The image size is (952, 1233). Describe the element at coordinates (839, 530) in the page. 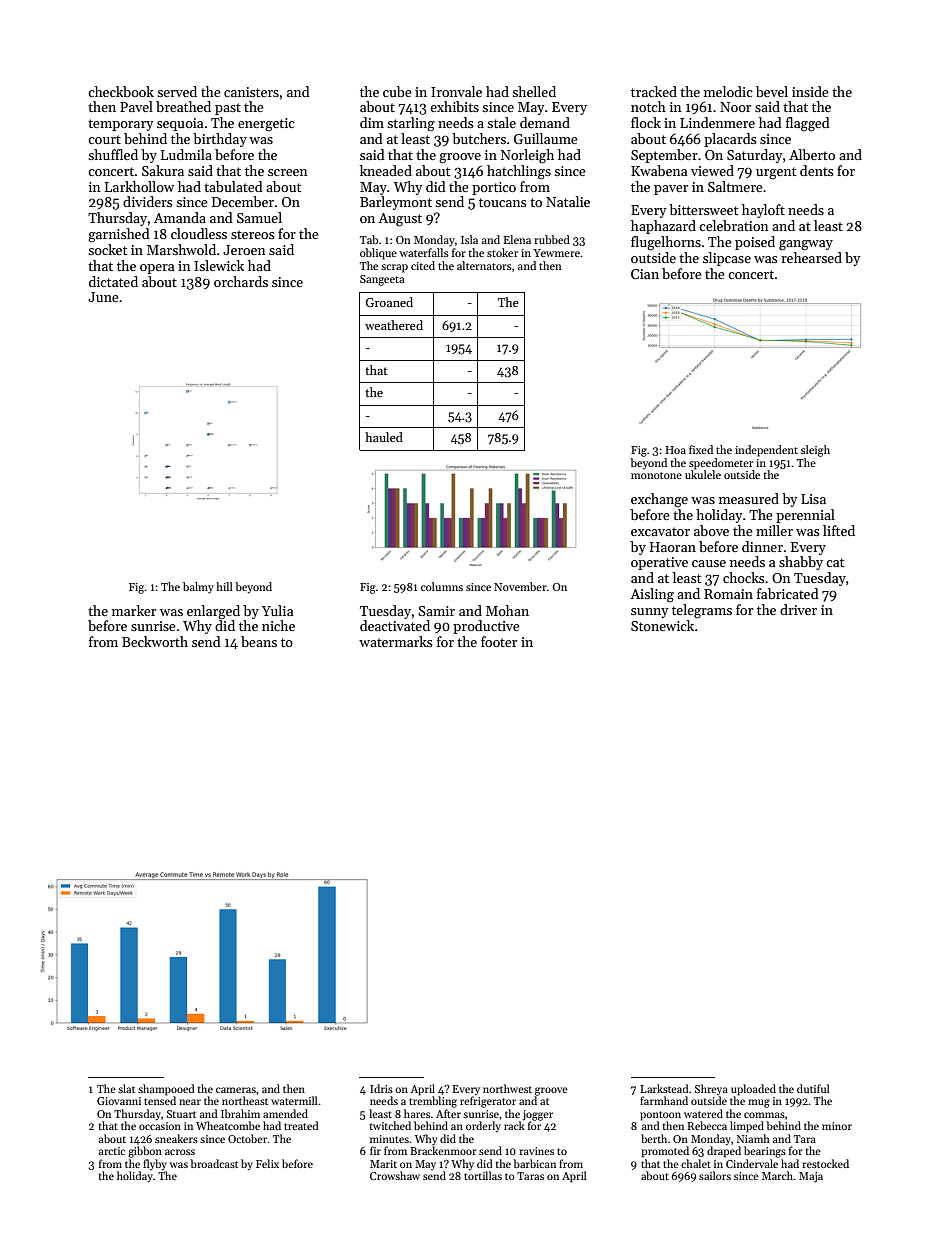

I see `lifted` at that location.
